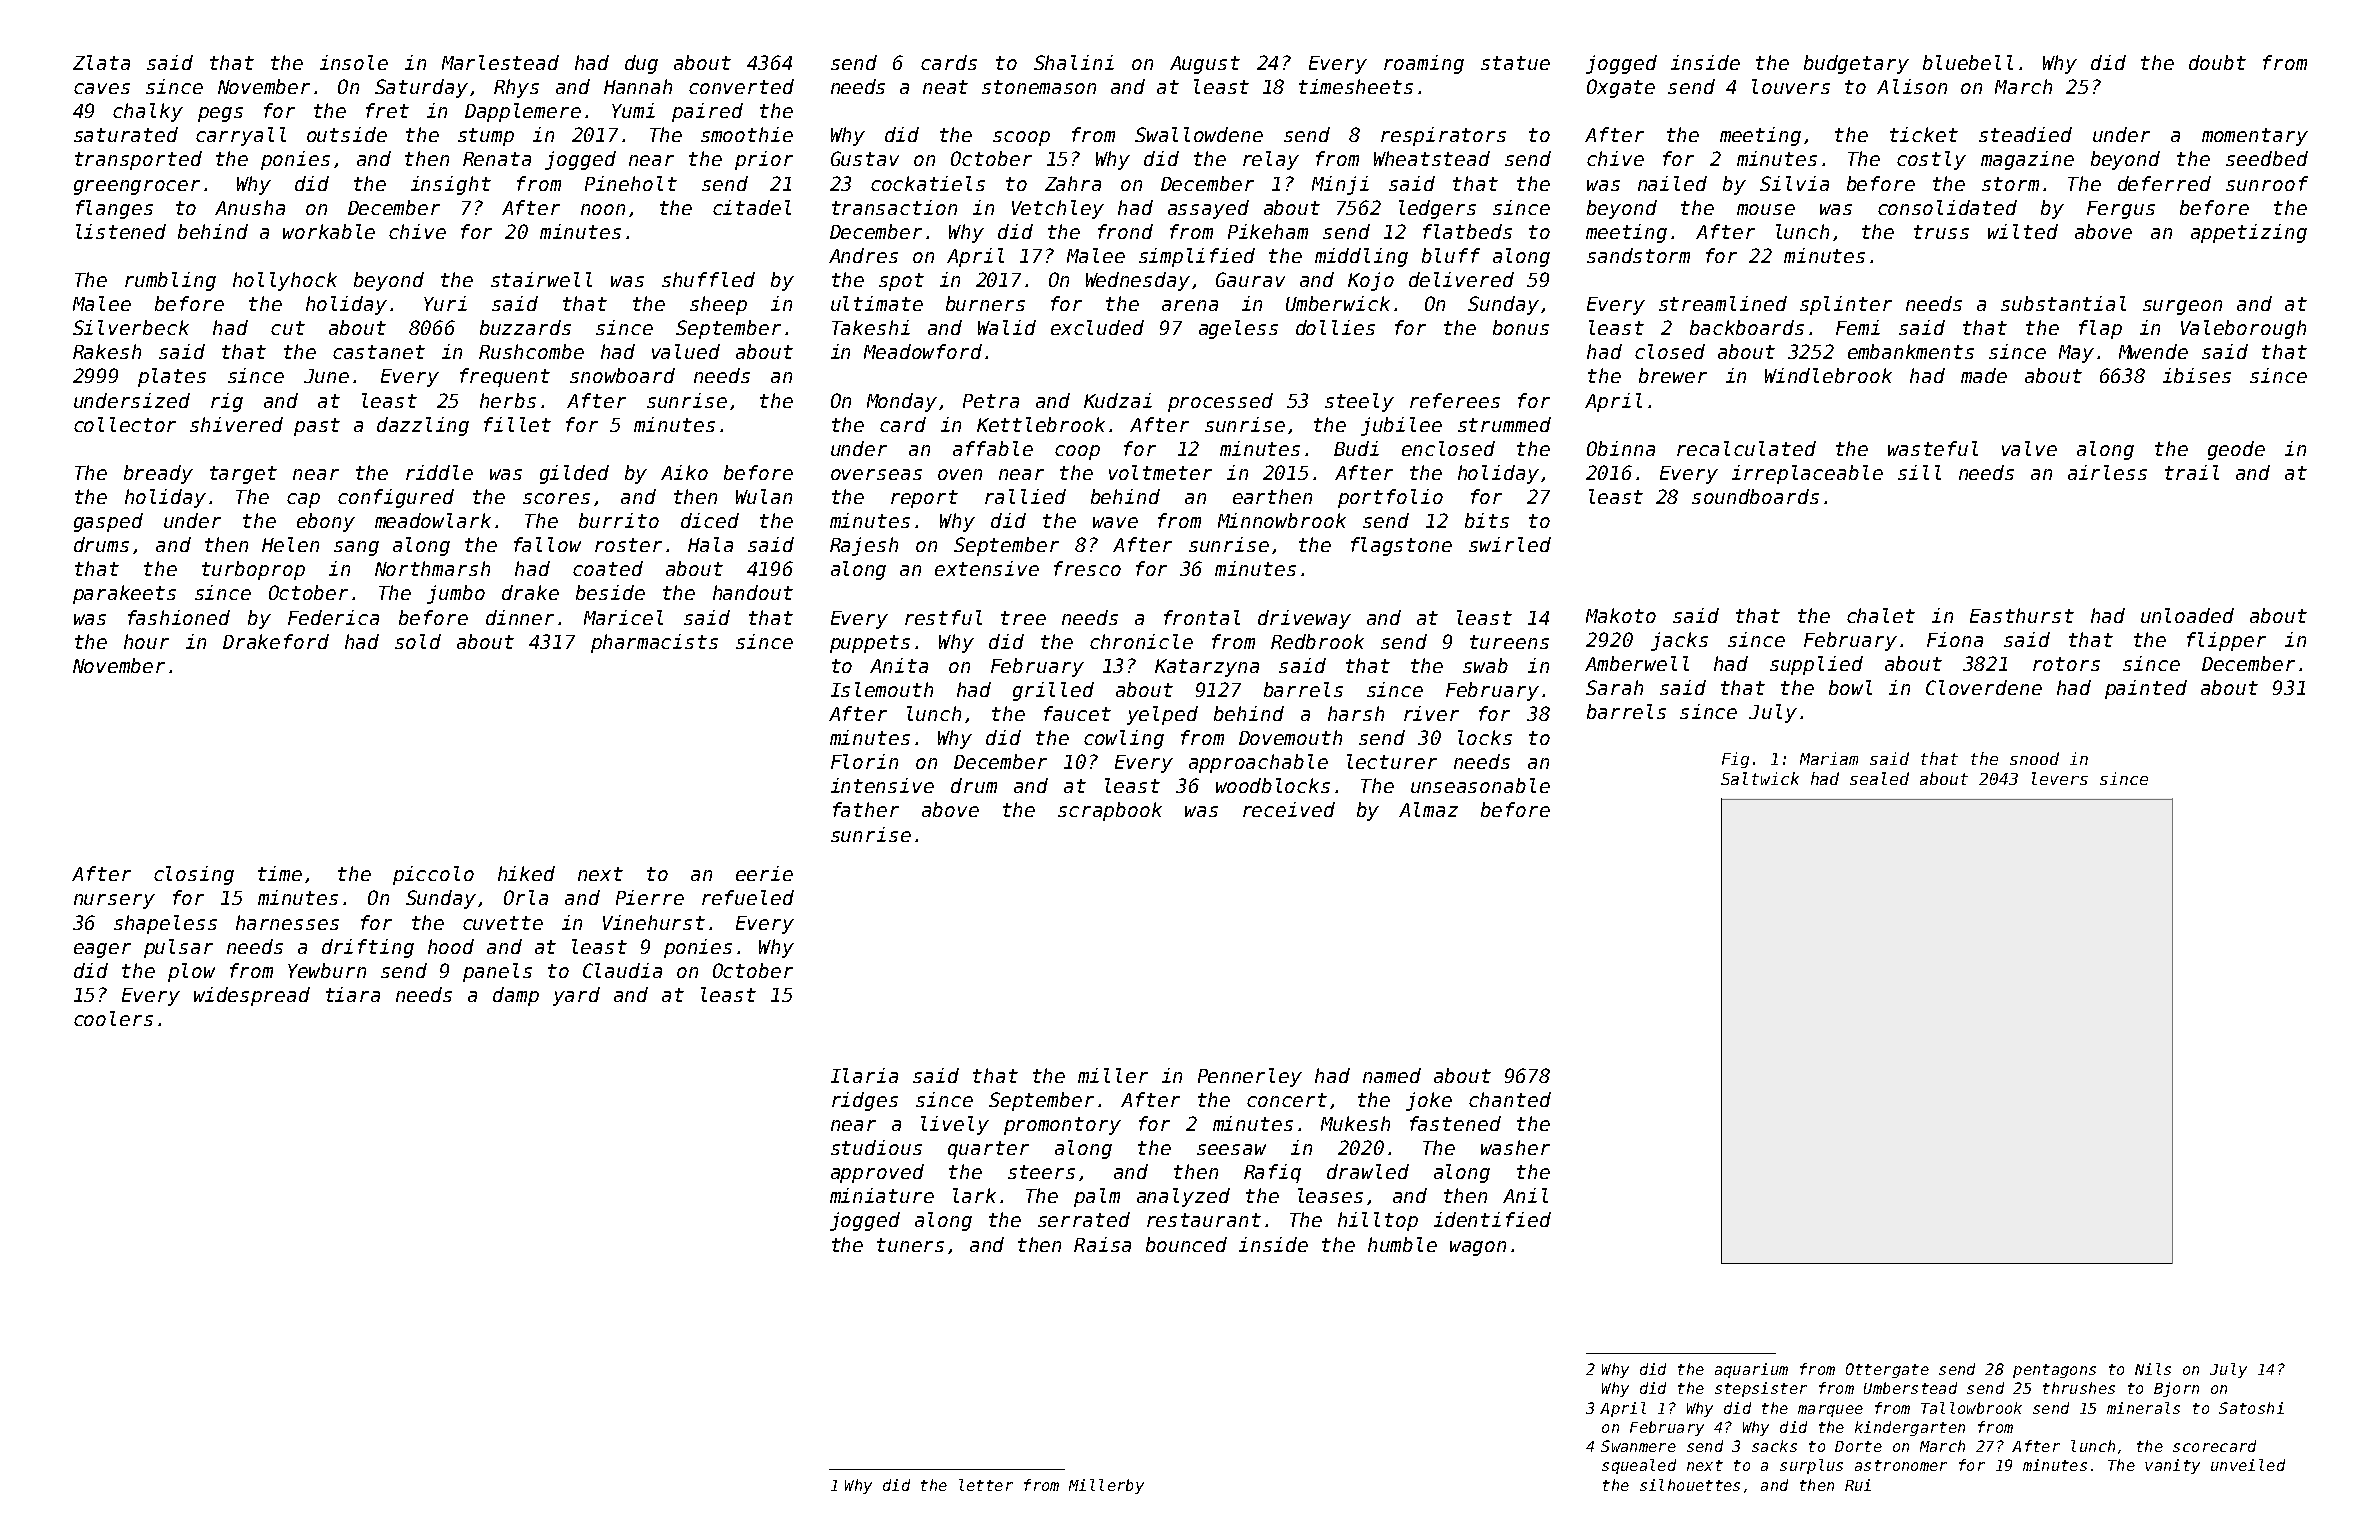 The height and width of the image is (1540, 2380). What do you see at coordinates (172, 377) in the image?
I see `plates` at bounding box center [172, 377].
